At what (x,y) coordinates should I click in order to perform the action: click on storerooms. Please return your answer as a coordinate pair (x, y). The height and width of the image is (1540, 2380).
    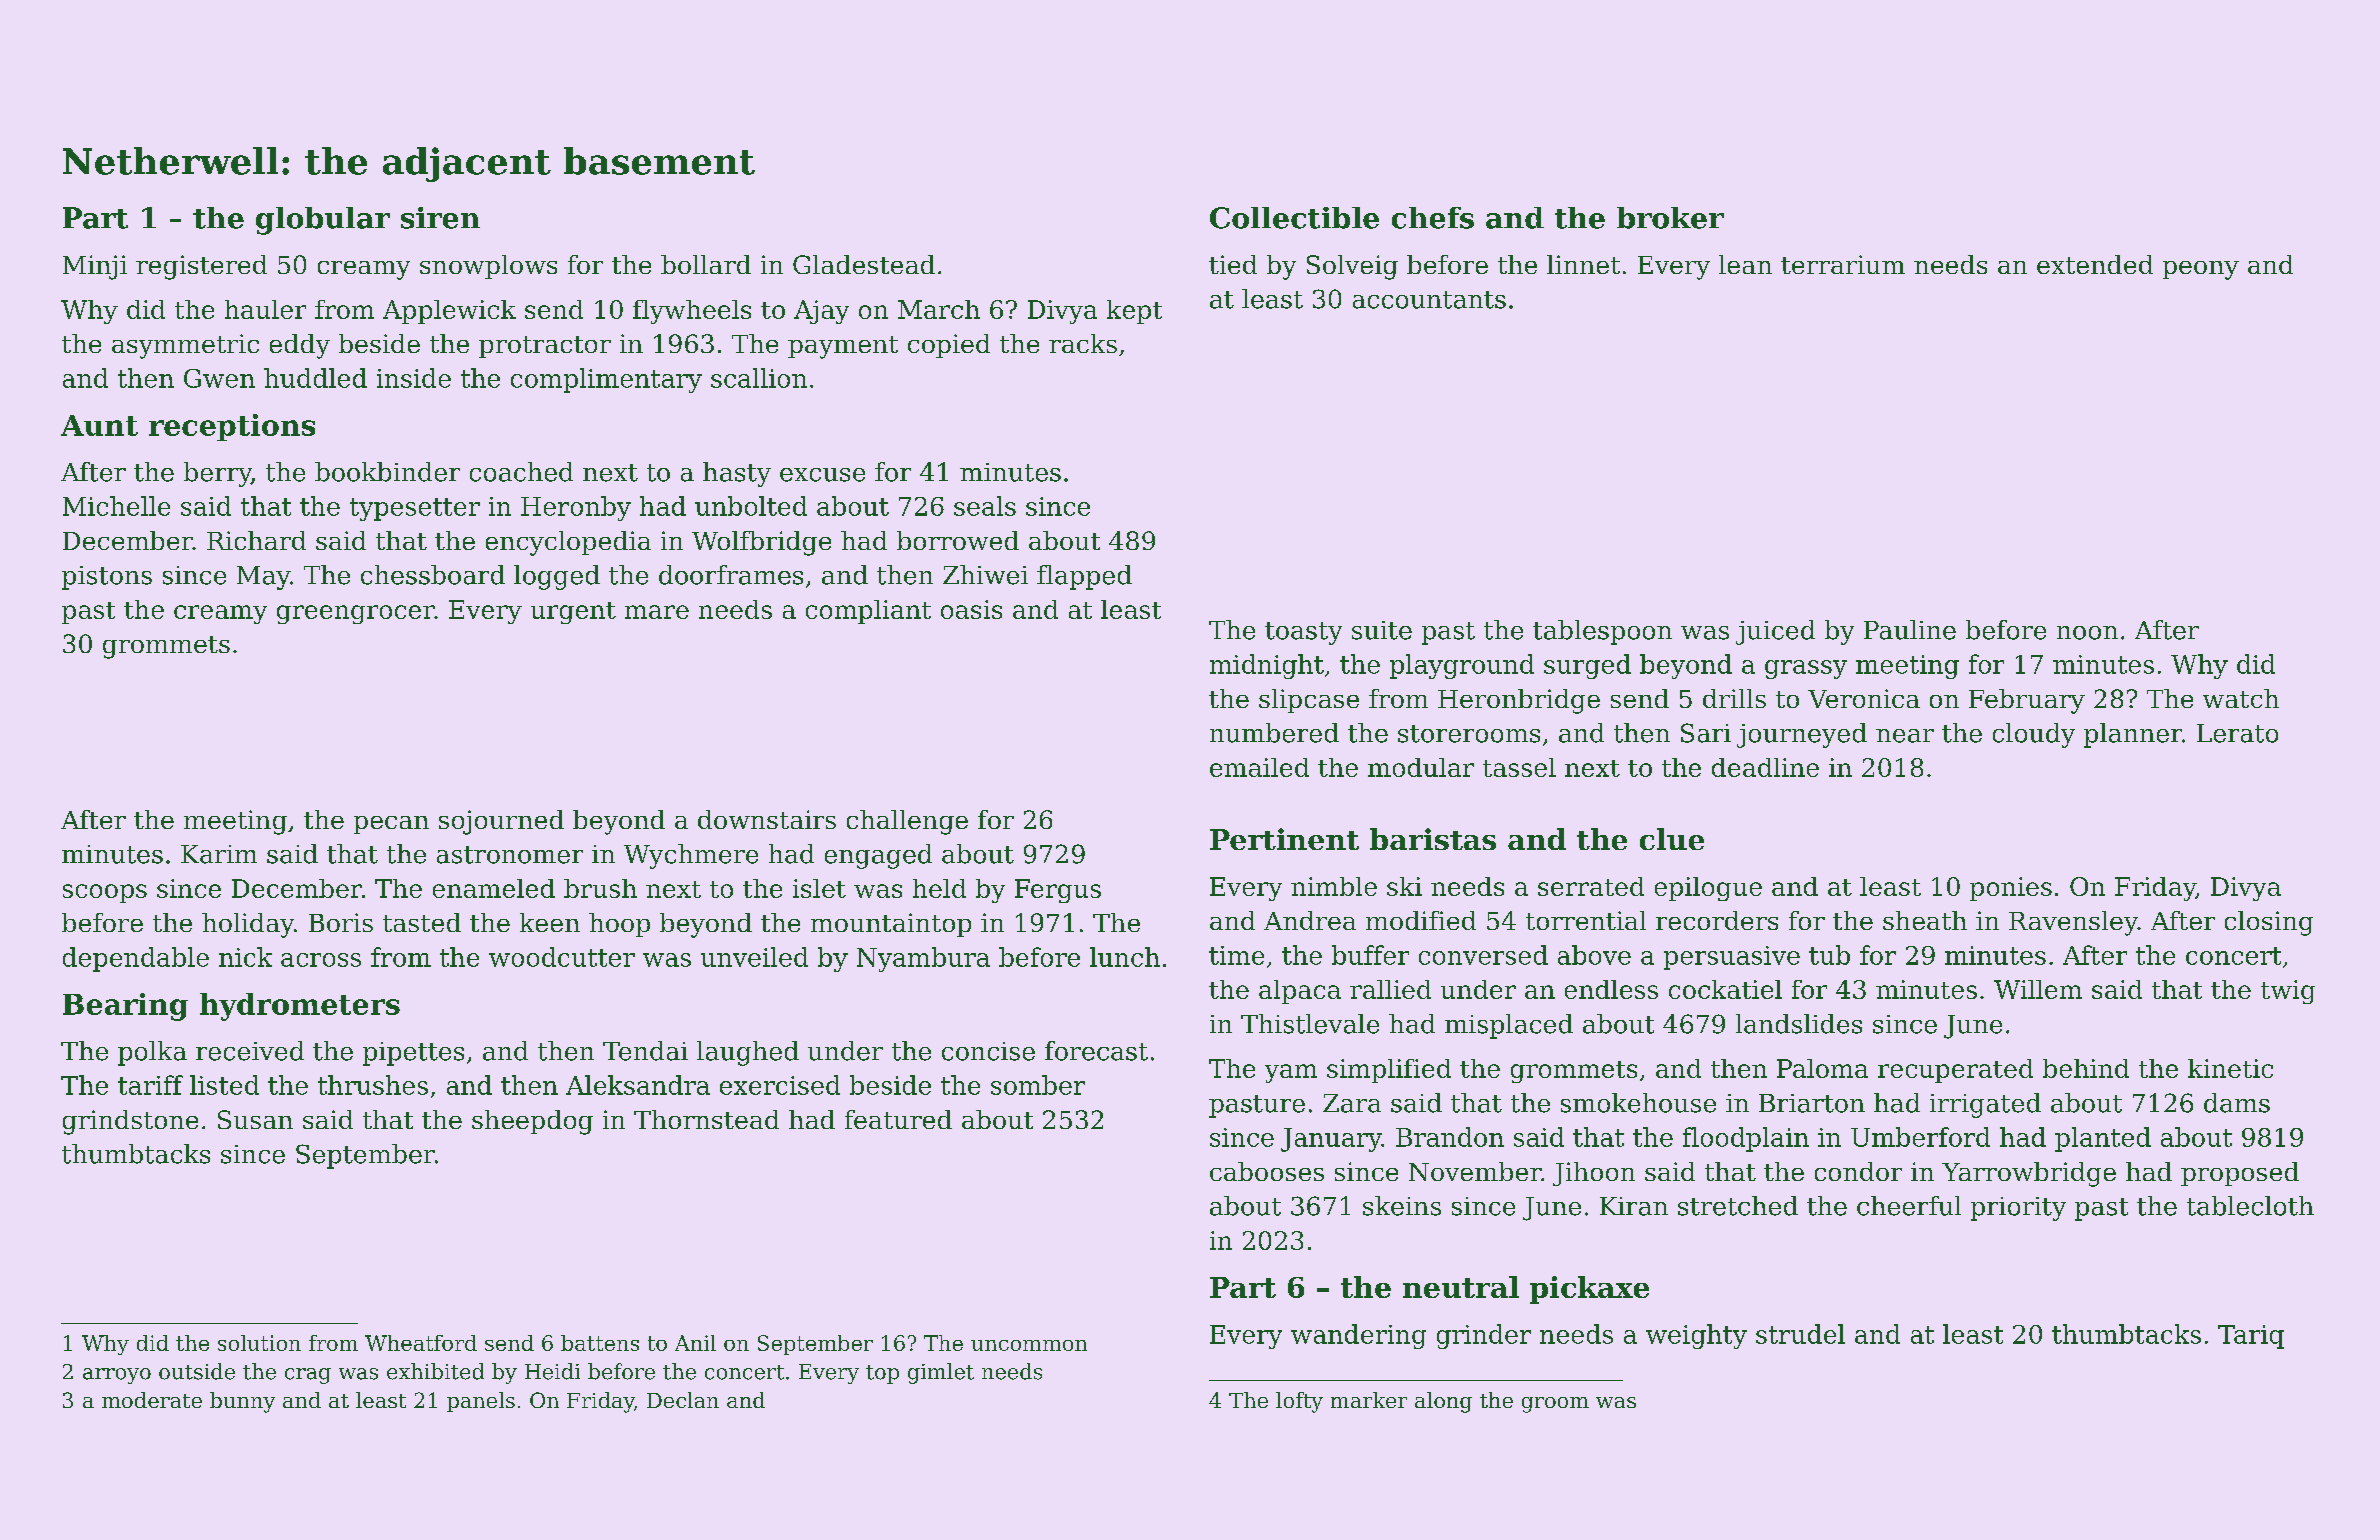
    Looking at the image, I should click on (1469, 734).
